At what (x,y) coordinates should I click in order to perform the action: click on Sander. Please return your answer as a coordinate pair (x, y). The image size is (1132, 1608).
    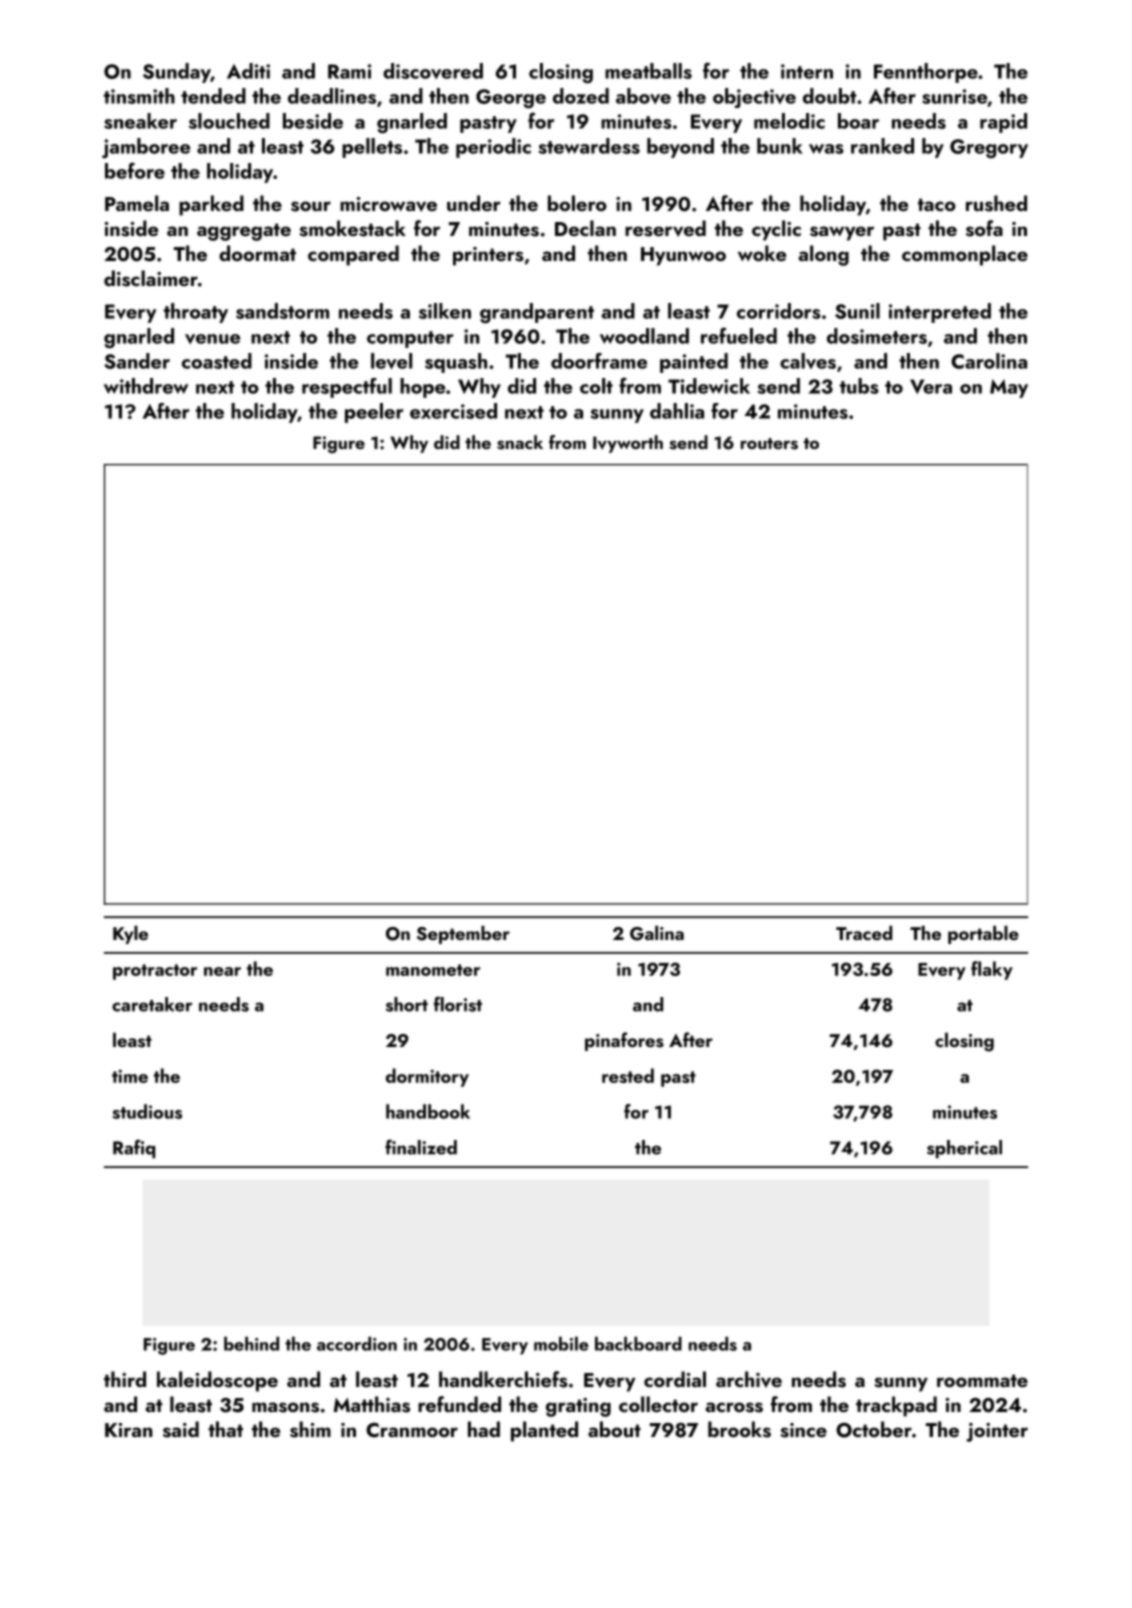
    Looking at the image, I should click on (137, 361).
